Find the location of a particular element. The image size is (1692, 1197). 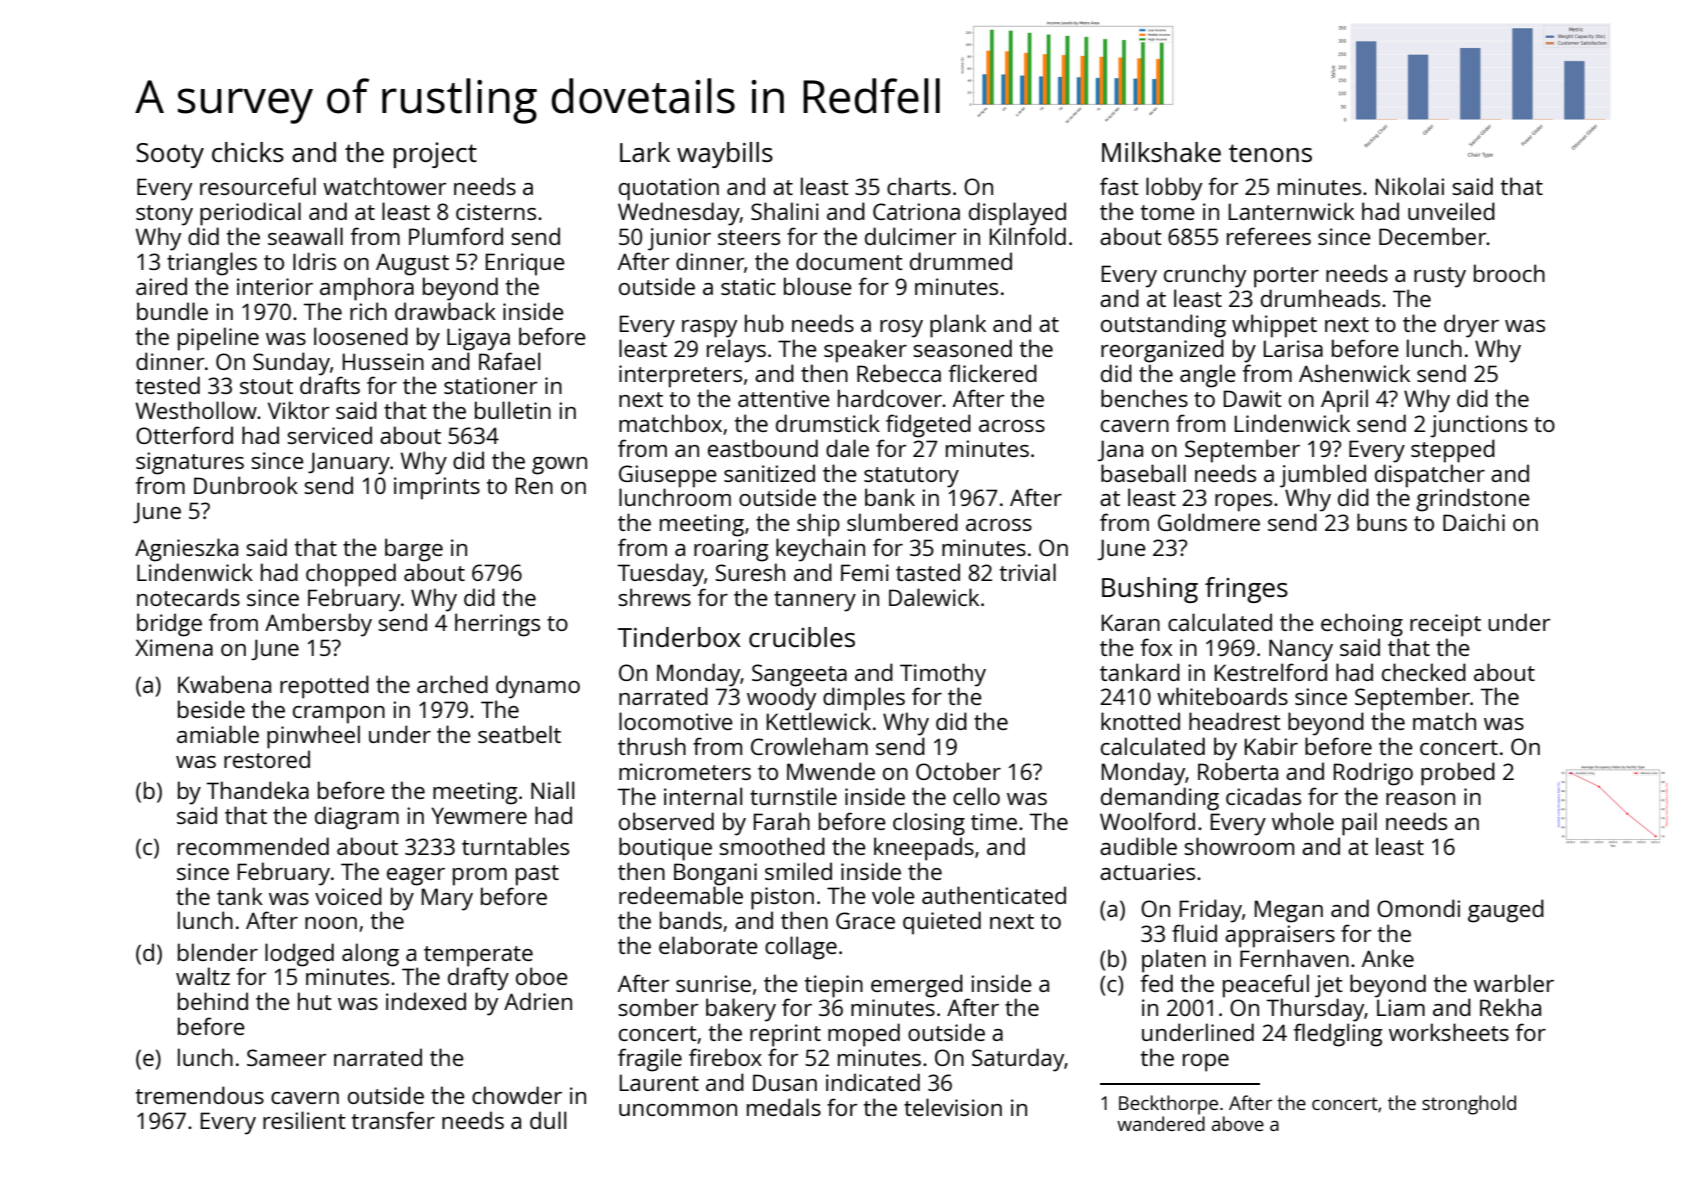

resourceful is located at coordinates (258, 186).
